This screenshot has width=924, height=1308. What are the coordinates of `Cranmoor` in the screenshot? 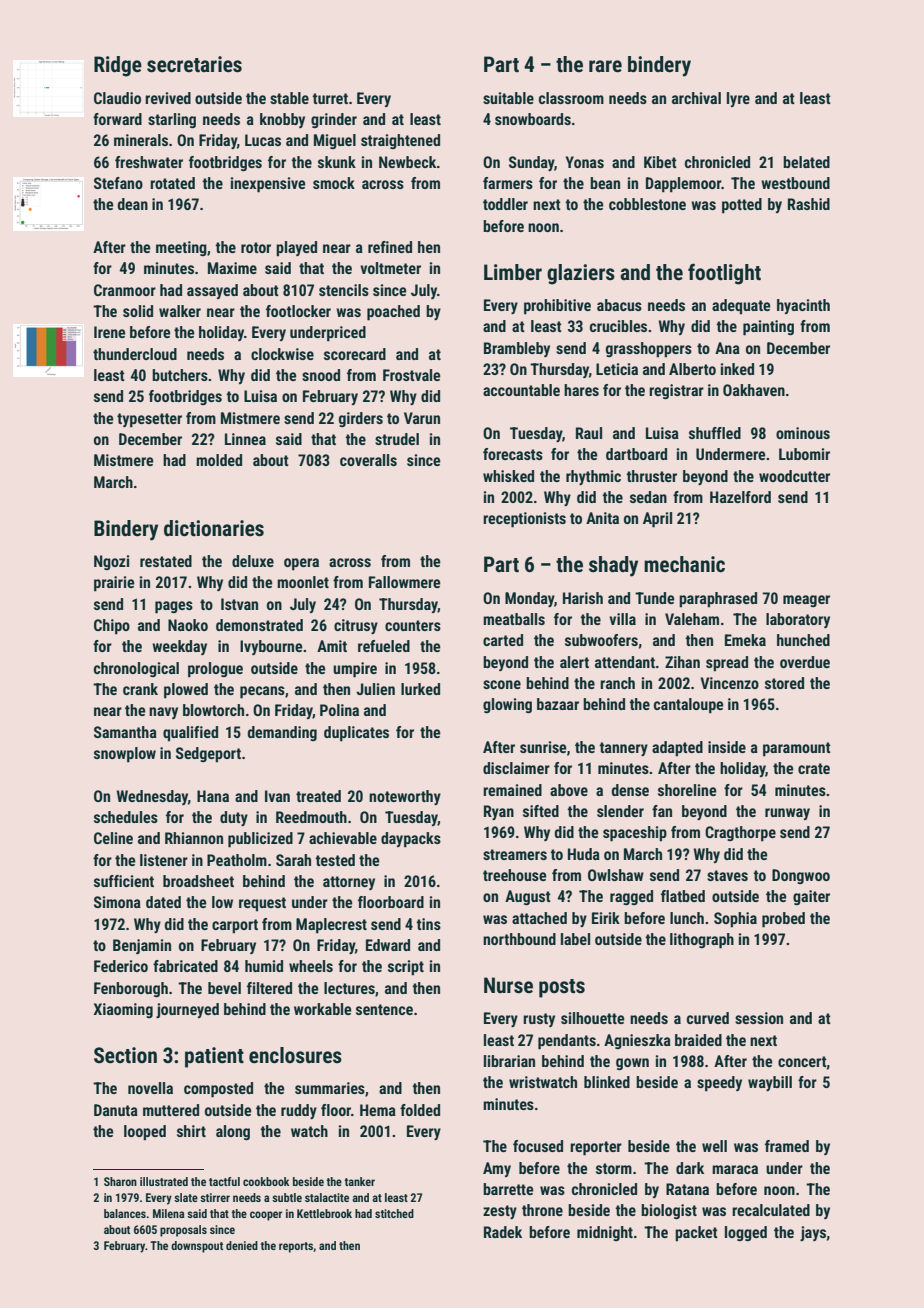 It's located at (125, 290).
